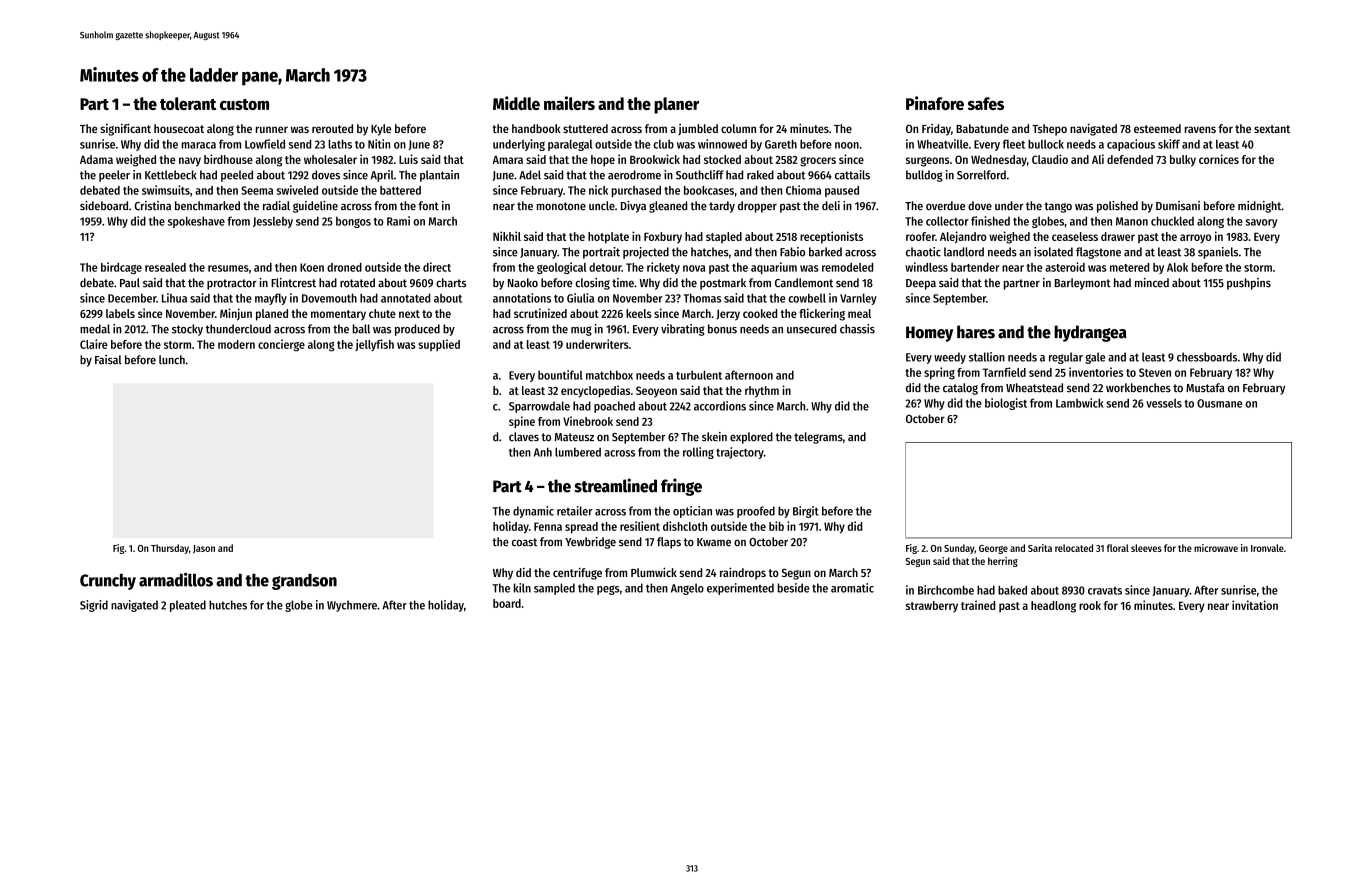 This page has height=887, width=1372. What do you see at coordinates (271, 299) in the page?
I see `mayfly` at bounding box center [271, 299].
